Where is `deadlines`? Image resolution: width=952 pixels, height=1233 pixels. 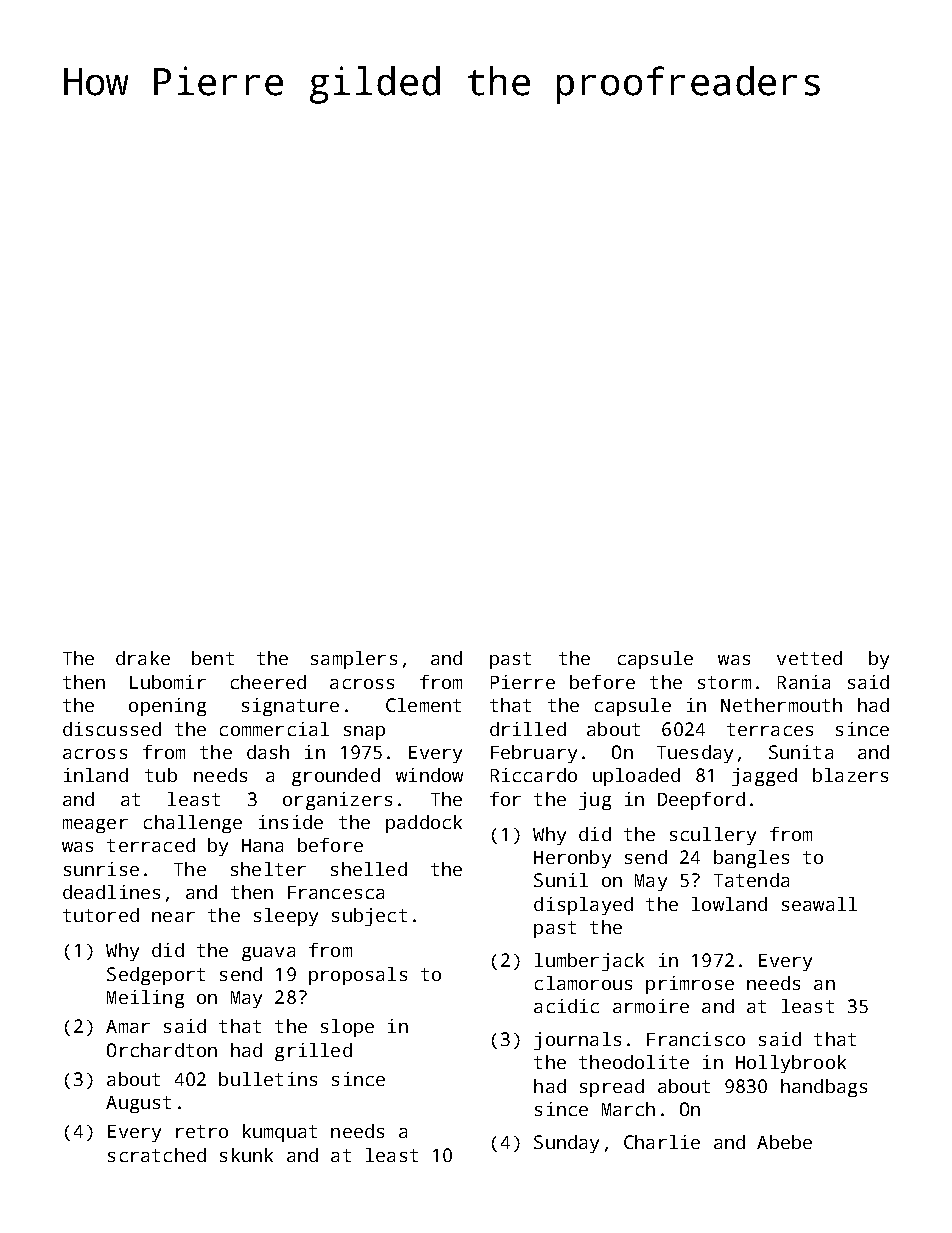
deadlines is located at coordinates (111, 892).
